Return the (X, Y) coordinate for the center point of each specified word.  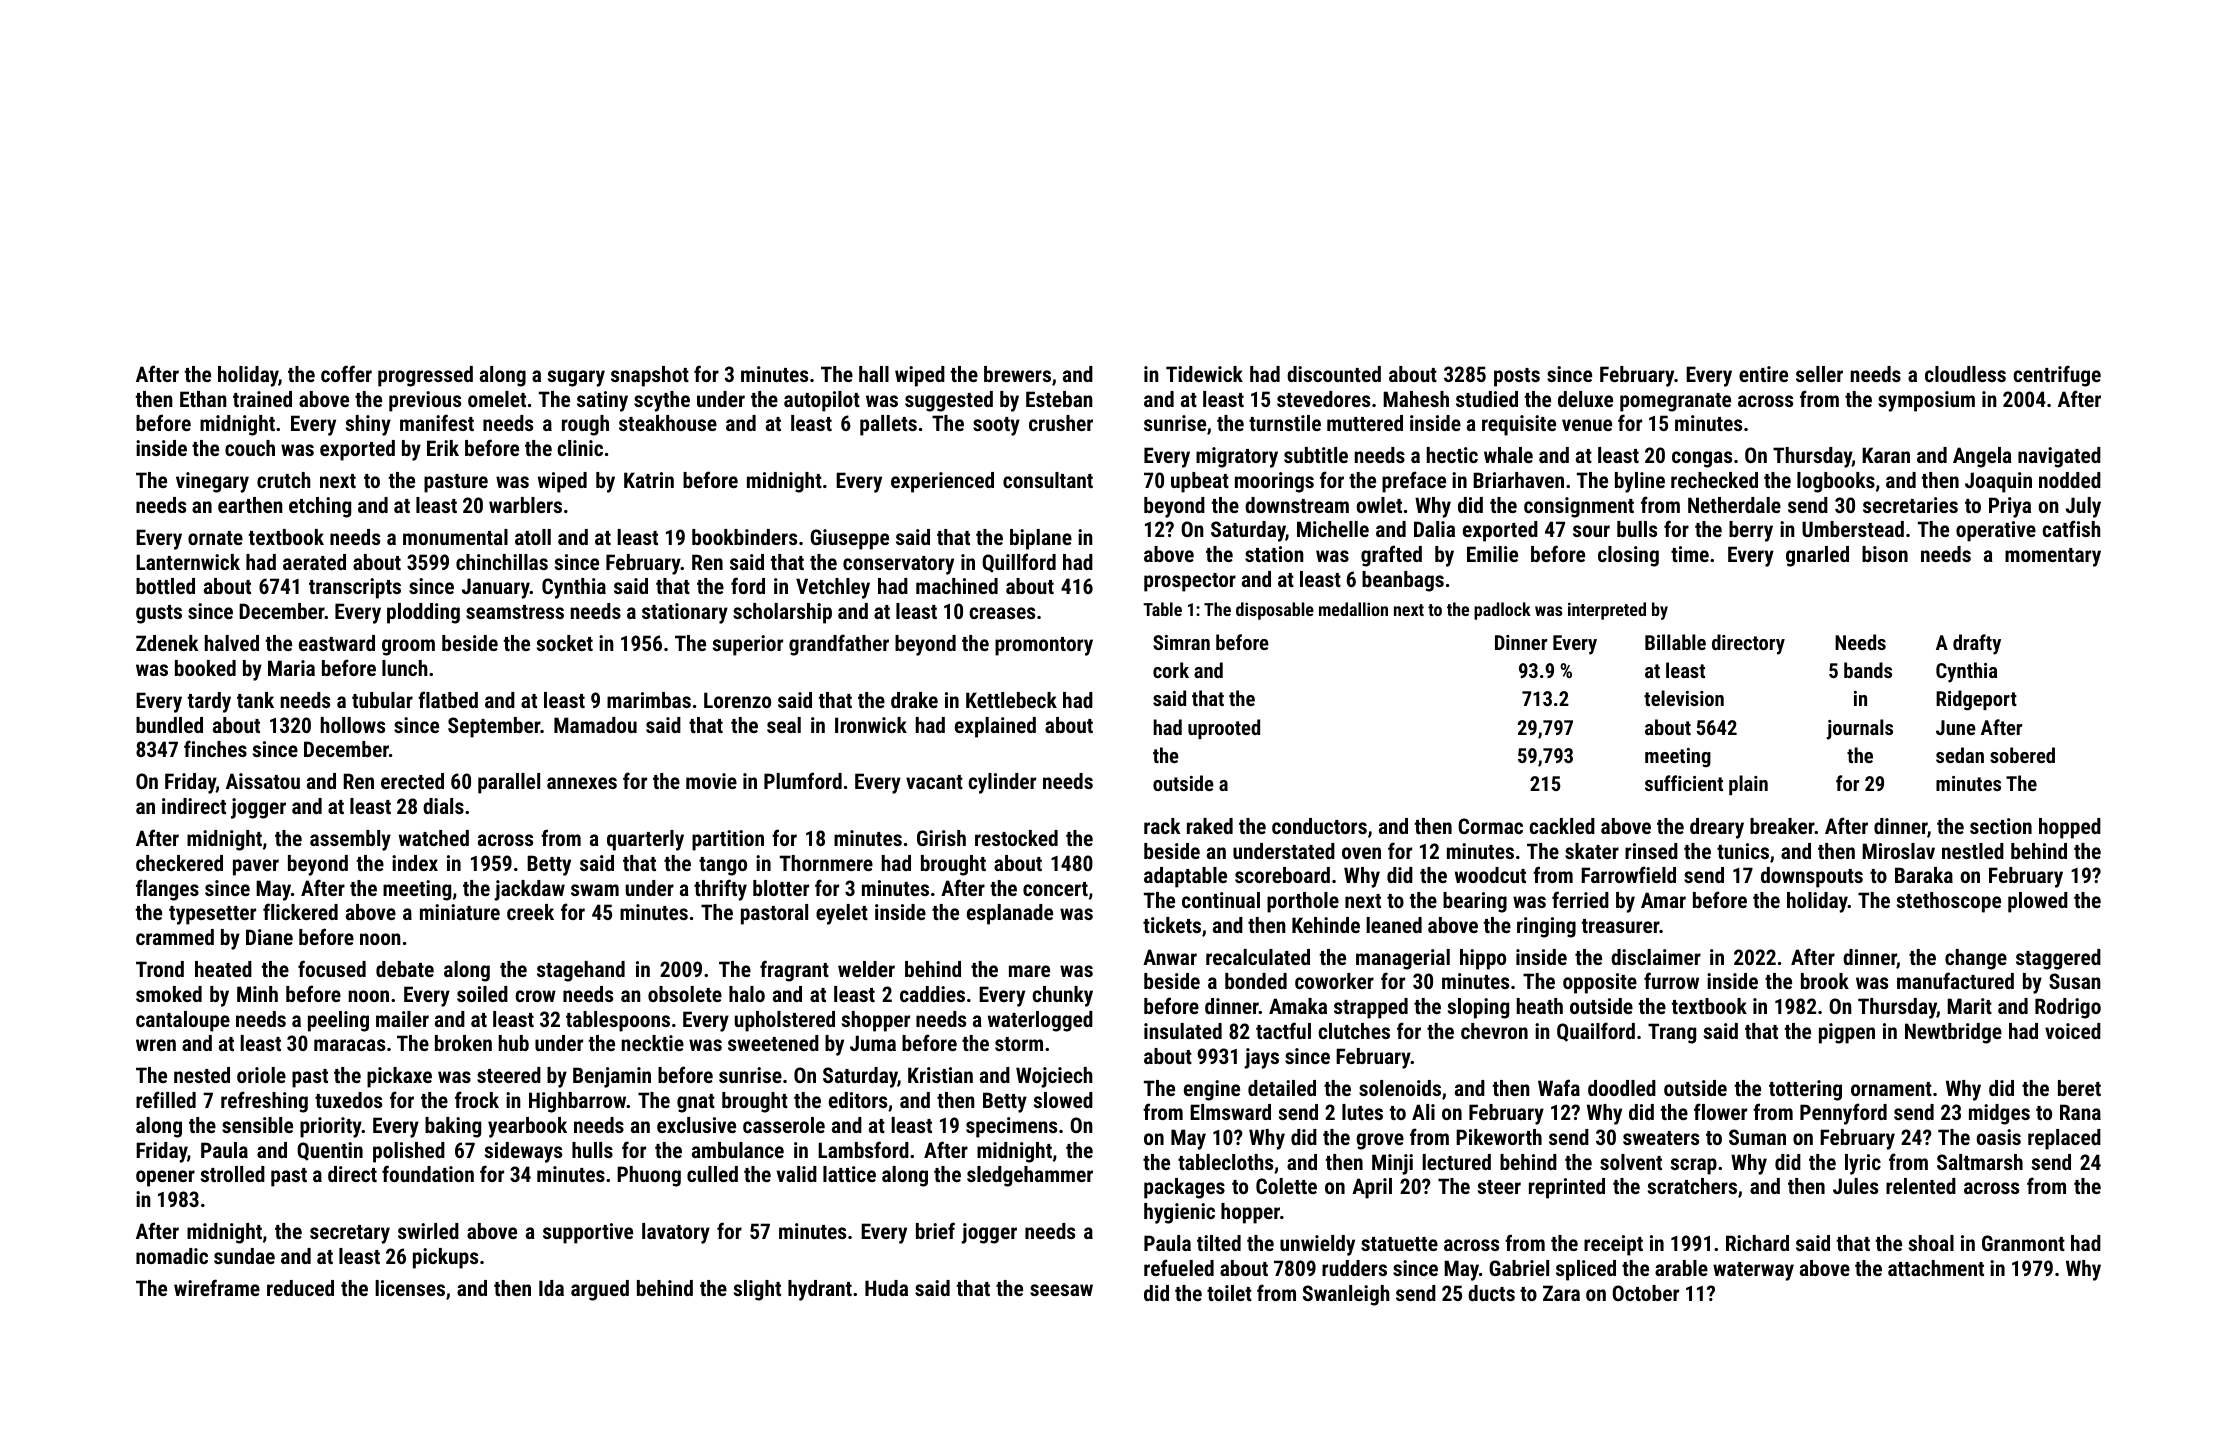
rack (1162, 826)
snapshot (650, 376)
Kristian (940, 1075)
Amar (1663, 900)
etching (320, 507)
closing (1628, 556)
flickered (300, 911)
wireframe (217, 1287)
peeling (338, 1021)
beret (2079, 1088)
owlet (1379, 505)
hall (874, 374)
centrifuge (2057, 376)
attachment (1936, 1268)
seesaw (1061, 1290)
